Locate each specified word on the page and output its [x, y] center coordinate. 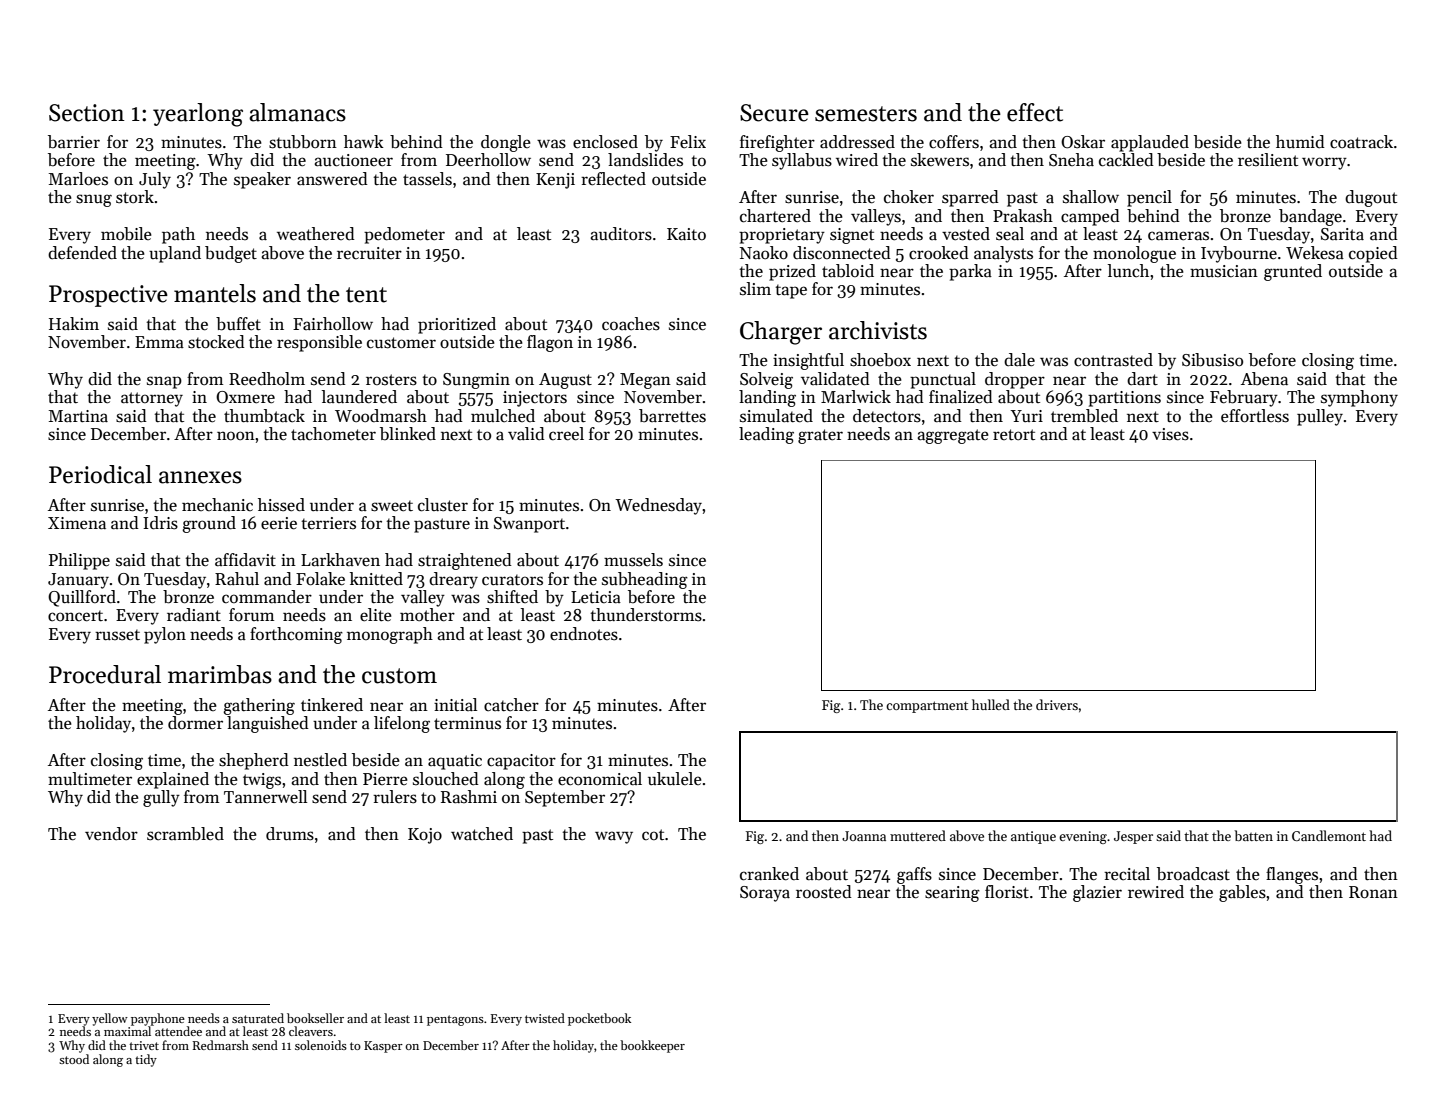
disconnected [842, 253]
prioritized [457, 325]
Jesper [1133, 837]
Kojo [425, 836]
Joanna [864, 836]
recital [1127, 874]
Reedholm [267, 379]
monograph [390, 635]
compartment [927, 707]
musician [1224, 271]
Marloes [78, 179]
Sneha [1071, 160]
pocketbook [599, 1019]
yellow [110, 1019]
